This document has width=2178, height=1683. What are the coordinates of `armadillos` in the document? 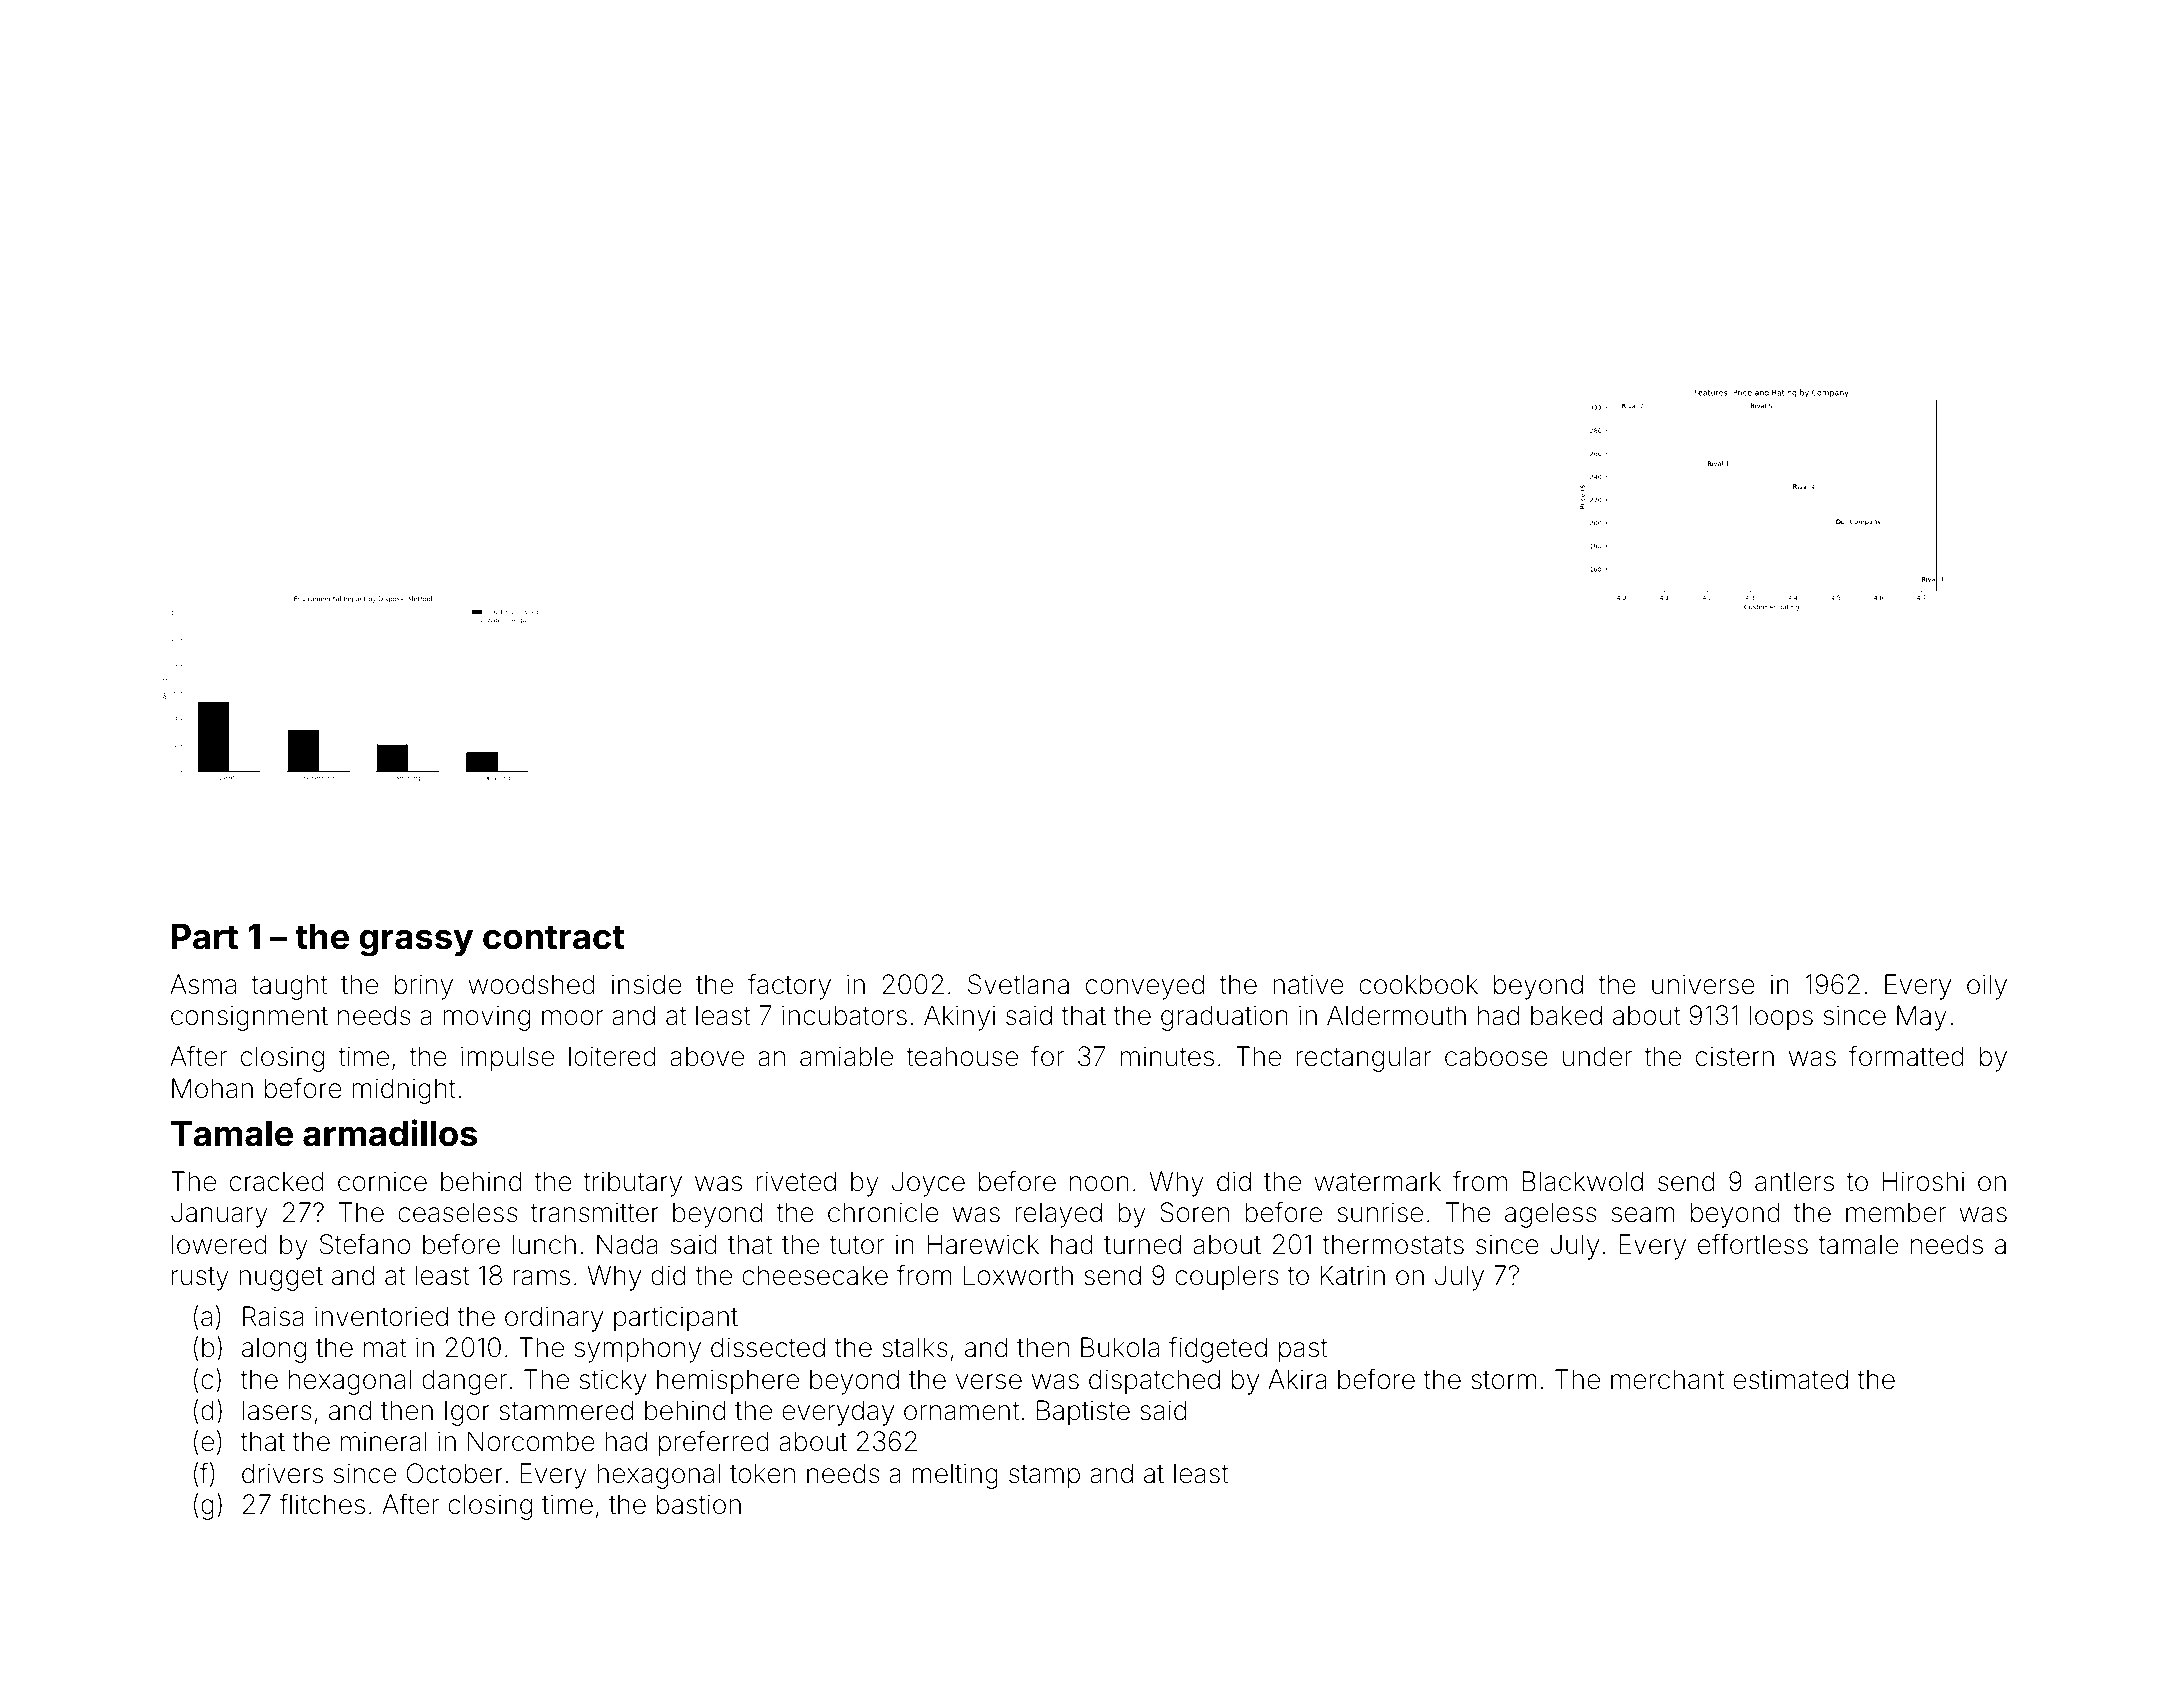 It's located at (390, 1133).
